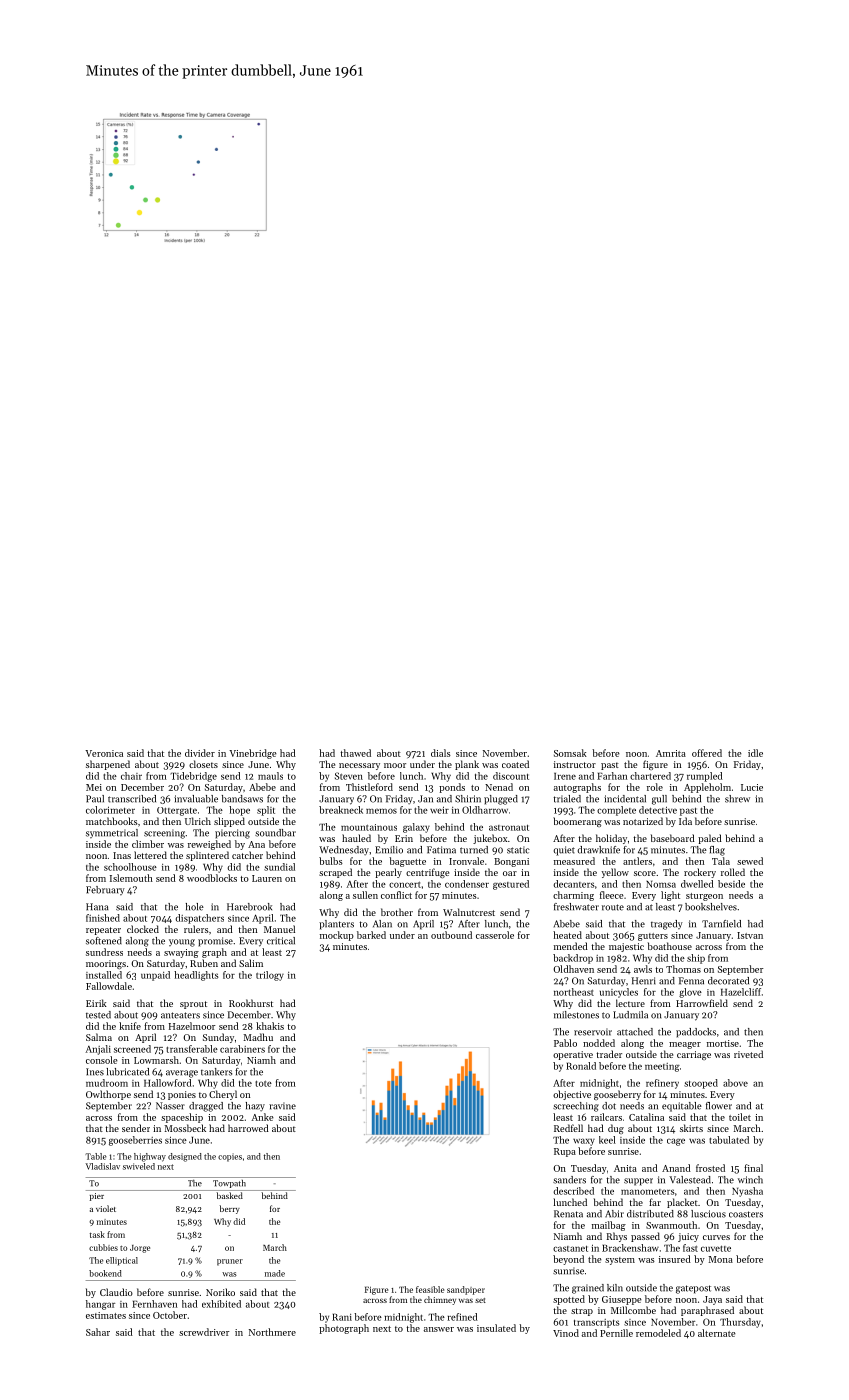 This image has width=849, height=1400. I want to click on thawed, so click(356, 753).
